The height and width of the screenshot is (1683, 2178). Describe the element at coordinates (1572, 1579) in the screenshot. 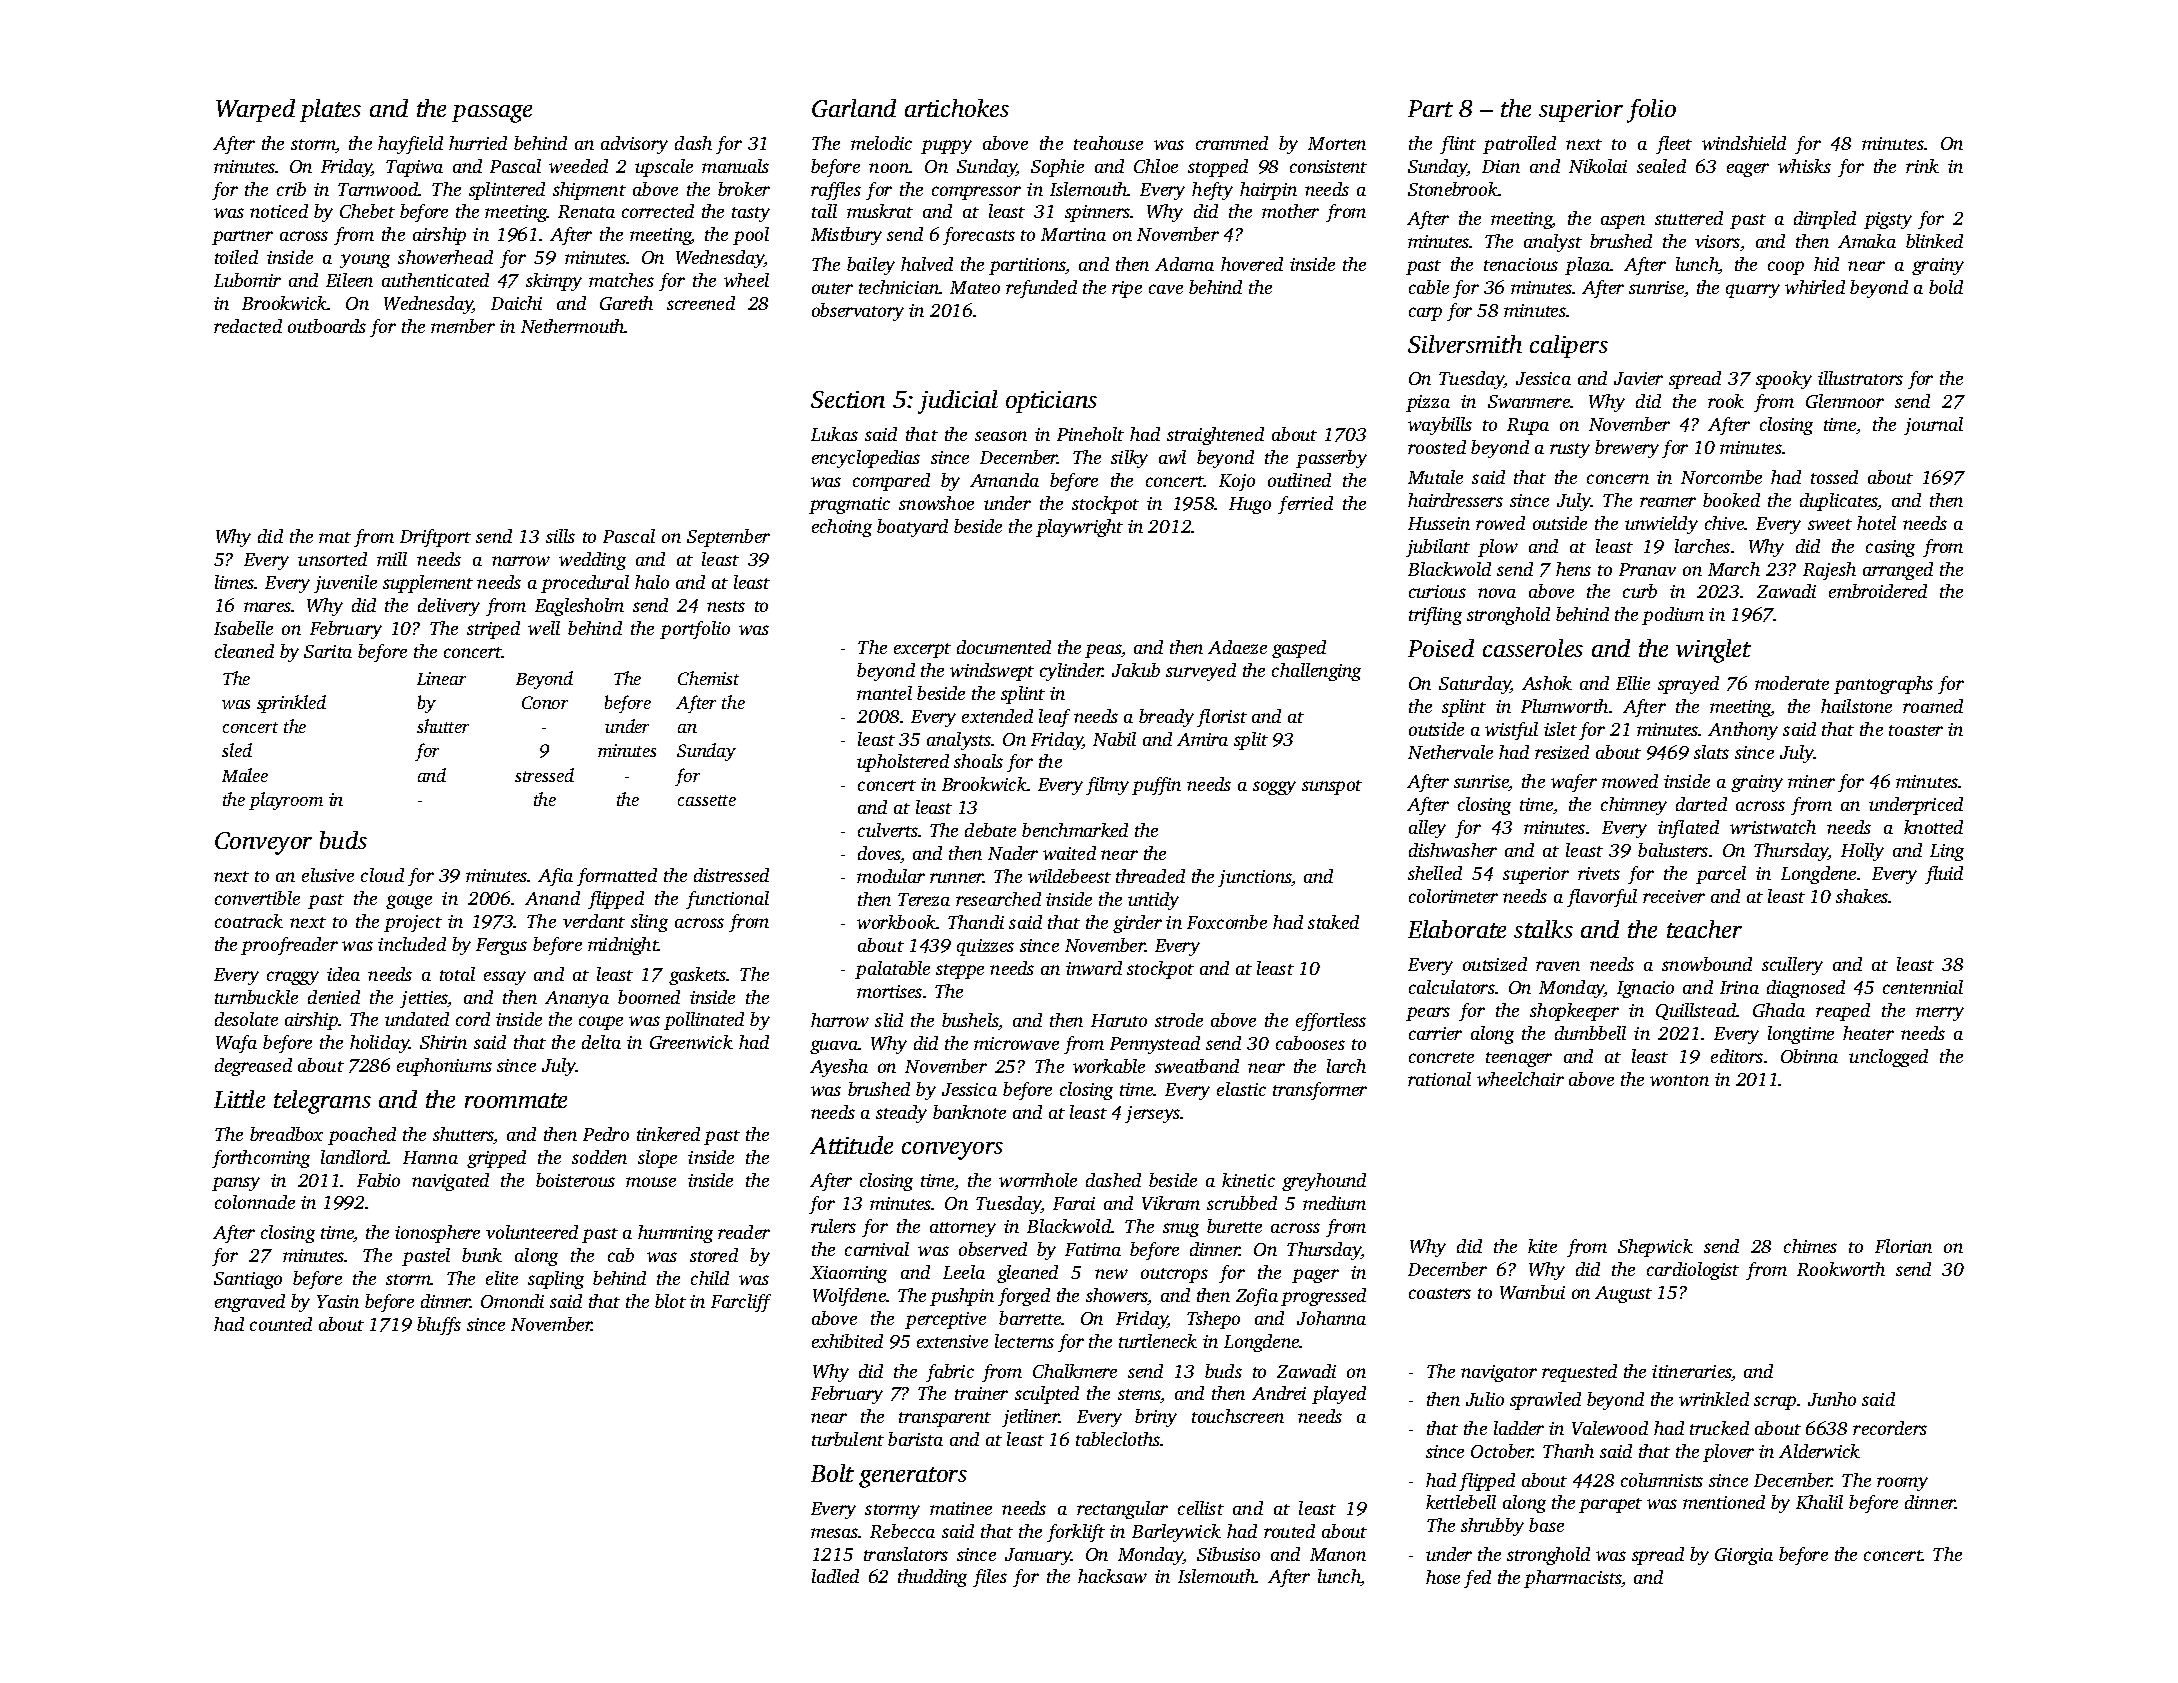

I see `pharmacists` at that location.
